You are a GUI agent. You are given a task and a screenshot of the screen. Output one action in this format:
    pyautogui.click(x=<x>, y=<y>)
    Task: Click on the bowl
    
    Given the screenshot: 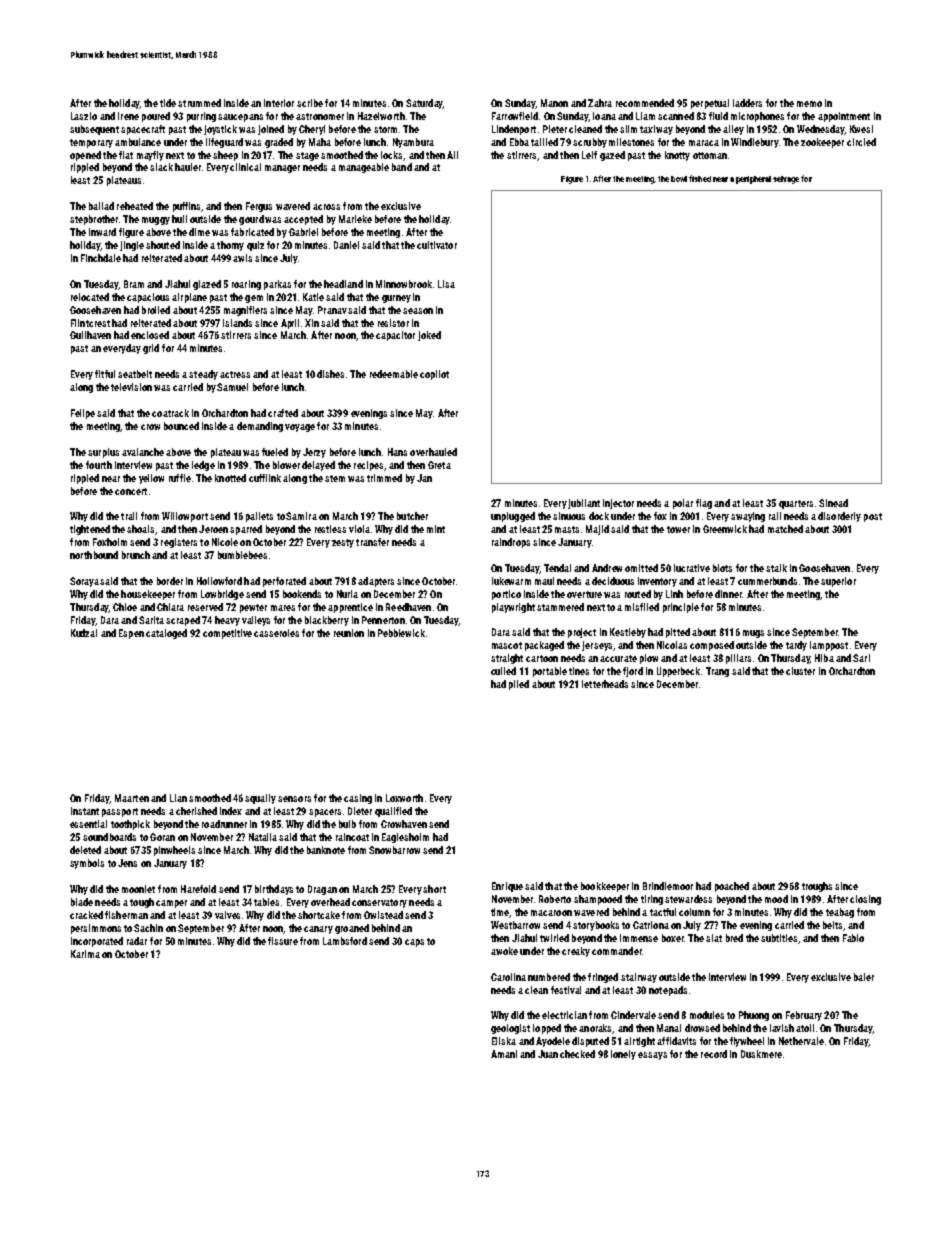 What is the action you would take?
    pyautogui.click(x=679, y=179)
